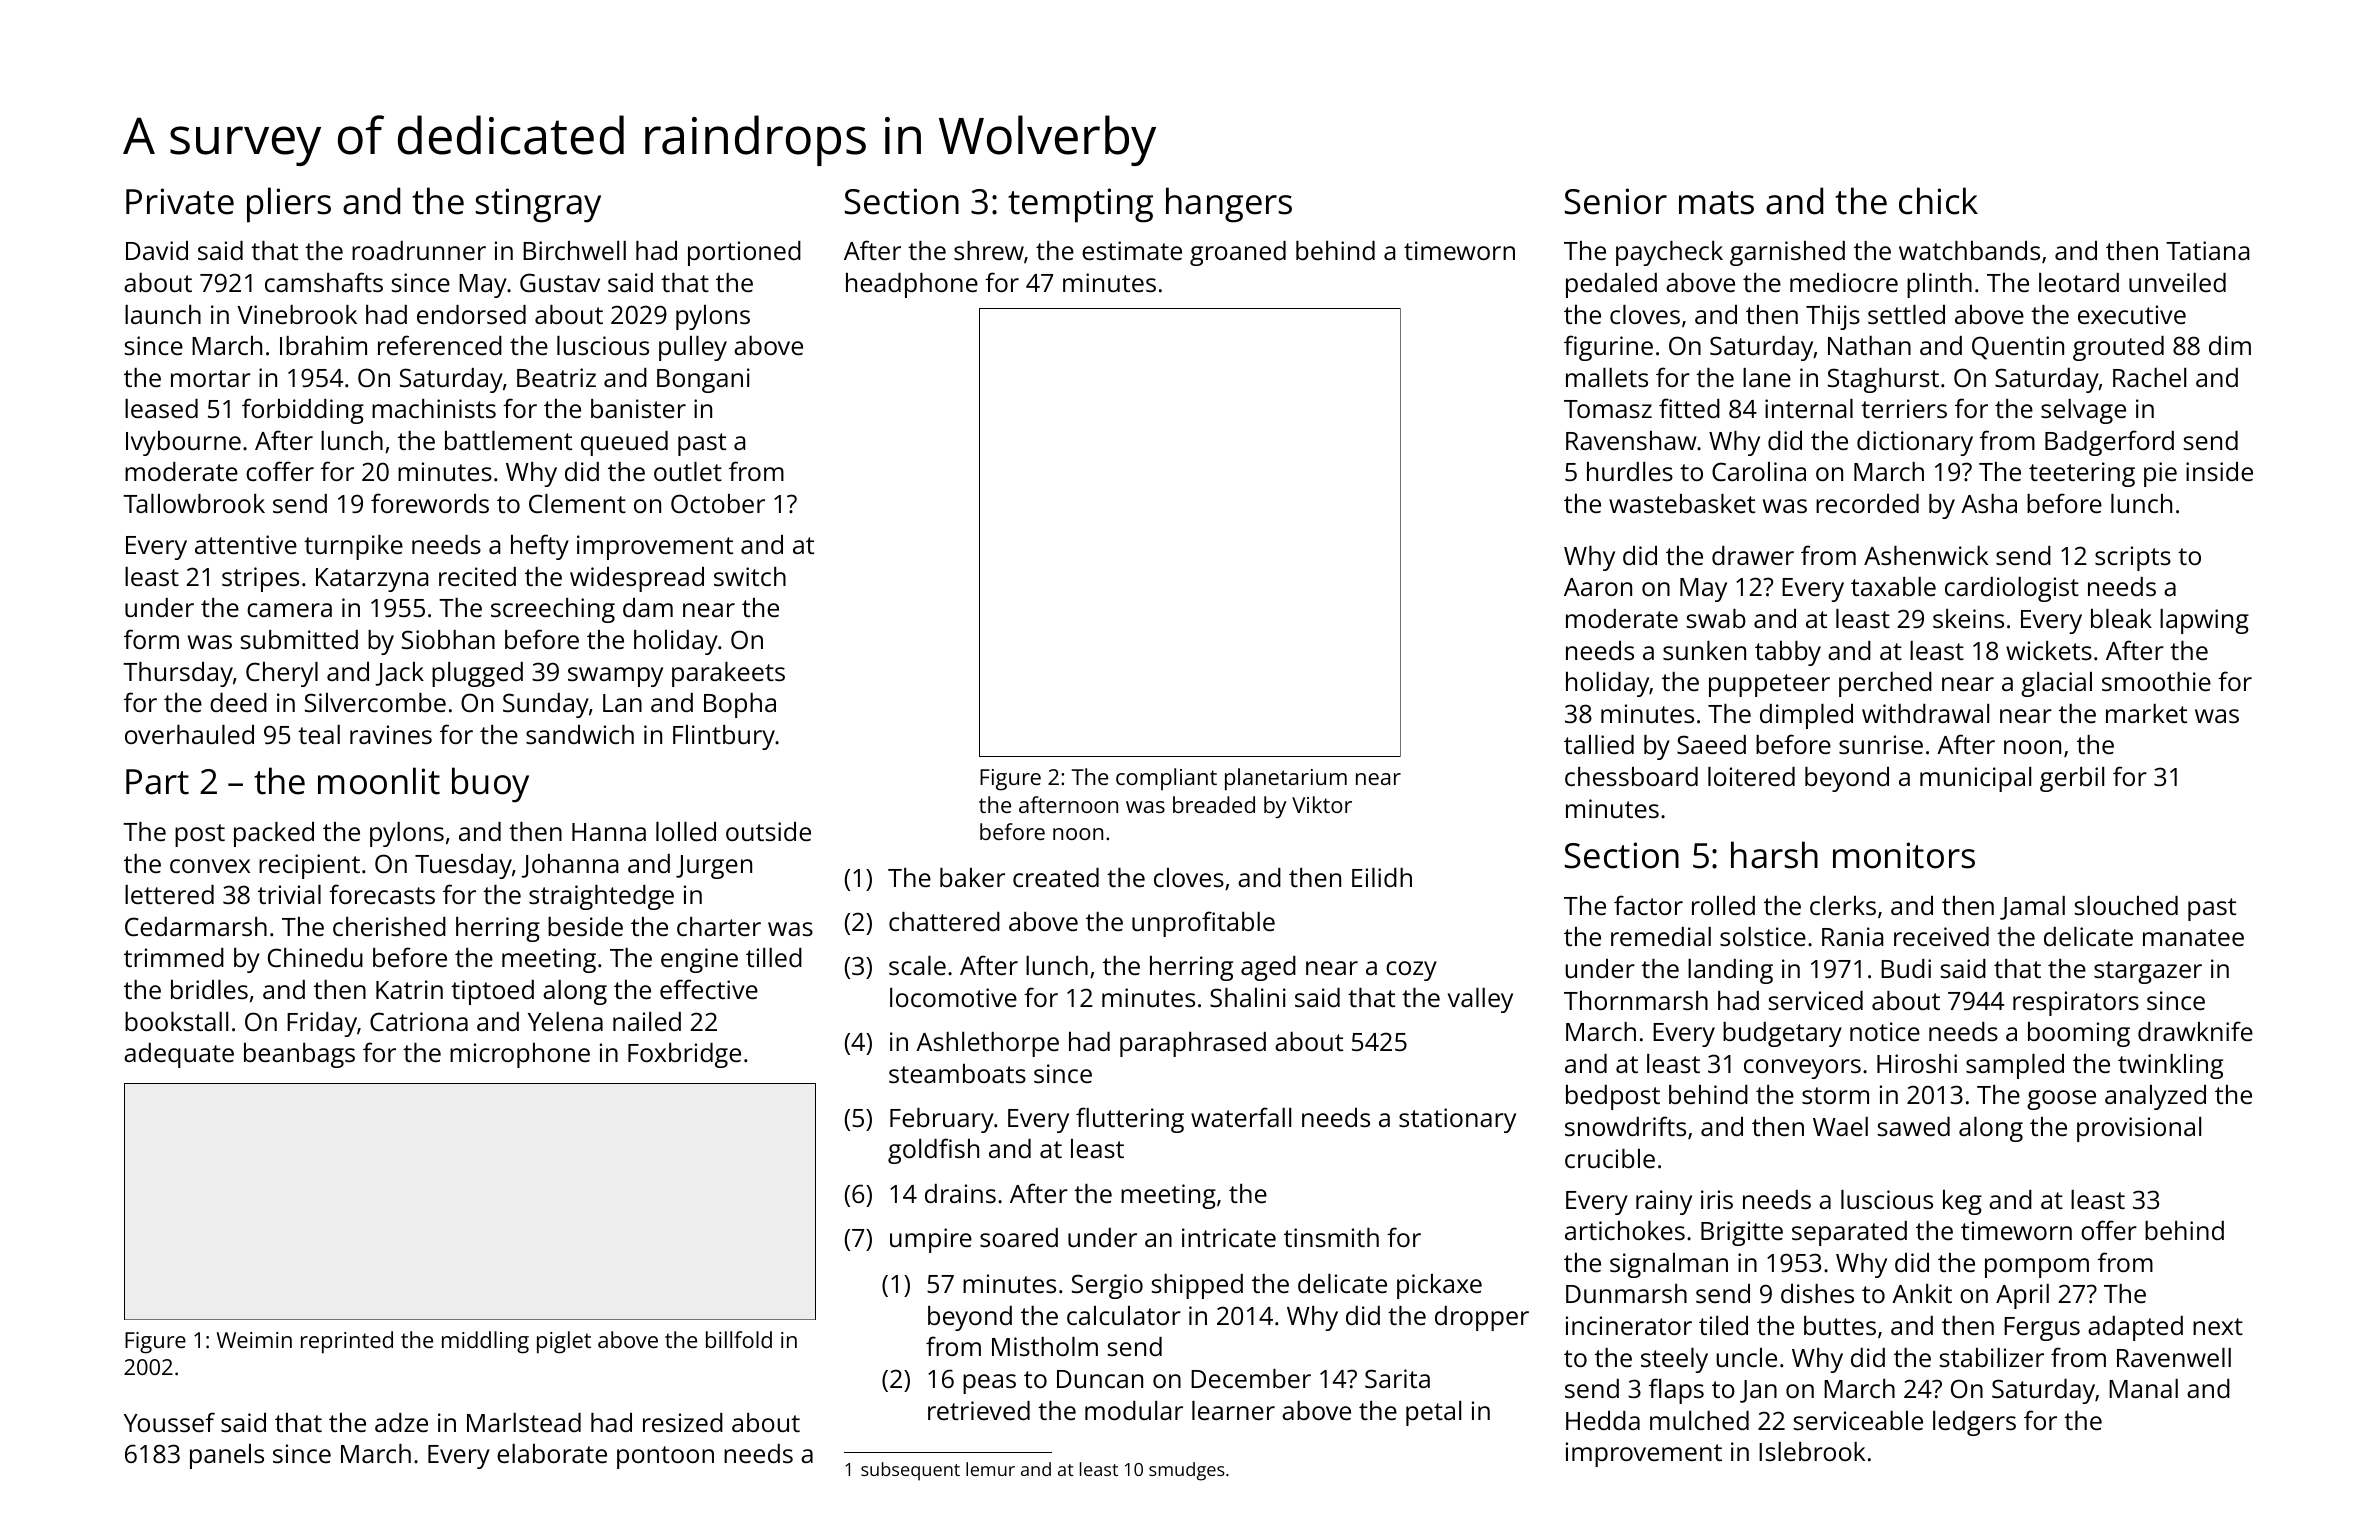  What do you see at coordinates (508, 440) in the page?
I see `battlement` at bounding box center [508, 440].
